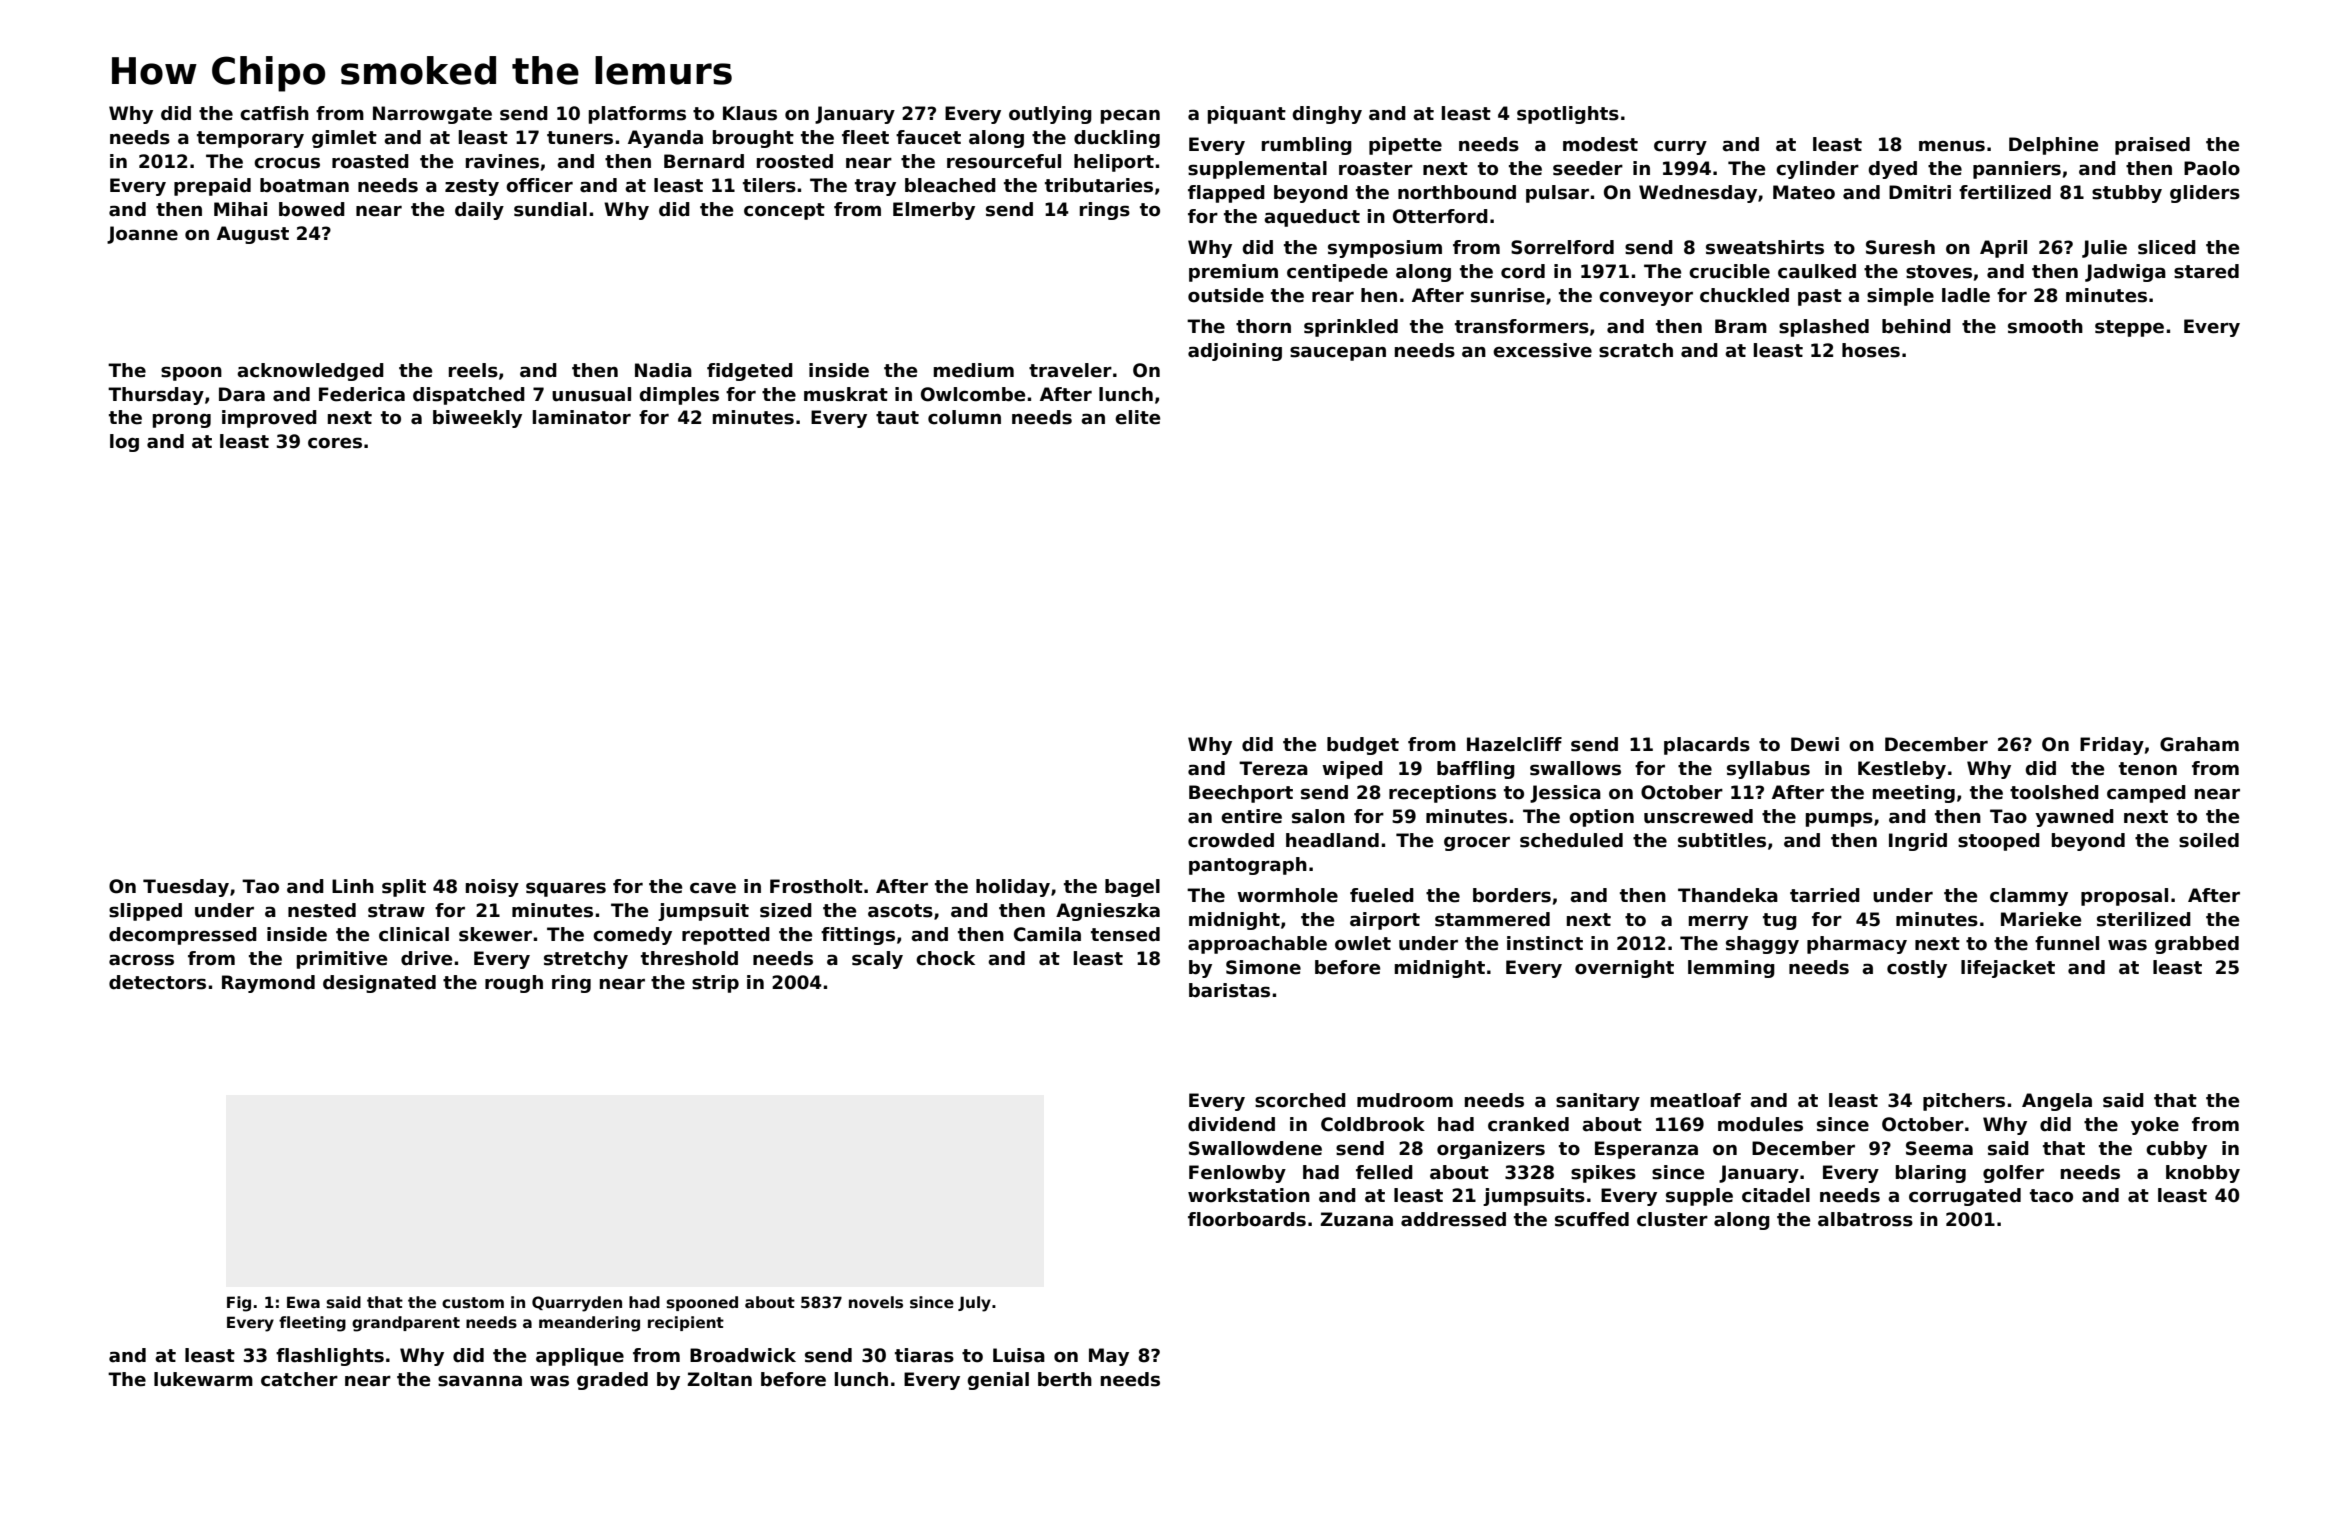 The height and width of the page is (1520, 2349). Describe the element at coordinates (1636, 350) in the page. I see `scratch` at that location.
